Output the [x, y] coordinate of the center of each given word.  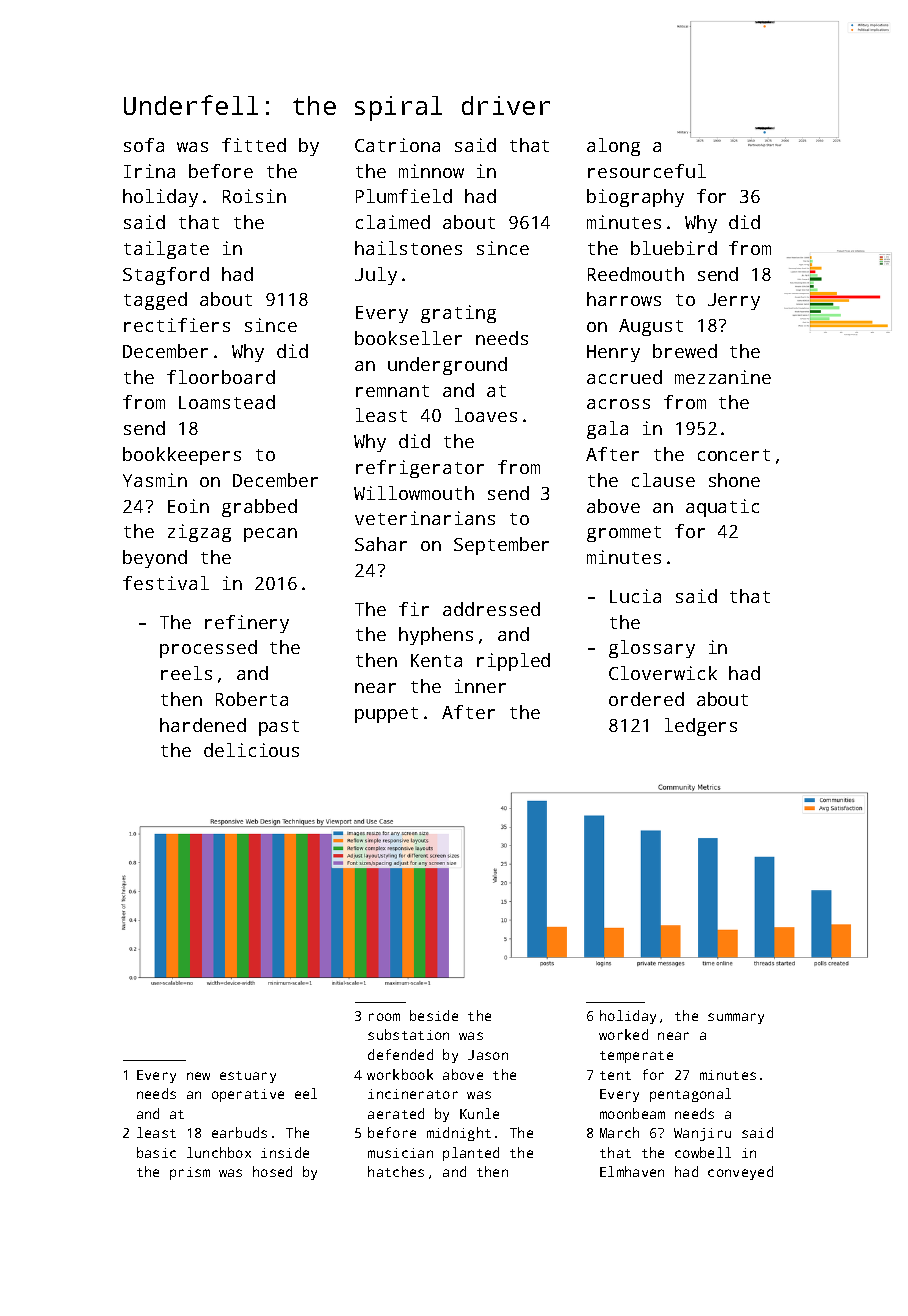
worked [623, 1034]
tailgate [166, 250]
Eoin [188, 506]
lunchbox [219, 1152]
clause [663, 480]
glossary [652, 649]
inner [480, 686]
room [384, 1017]
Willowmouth [414, 493]
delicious [251, 750]
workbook [400, 1074]
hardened [203, 725]
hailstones [408, 248]
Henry [613, 353]
